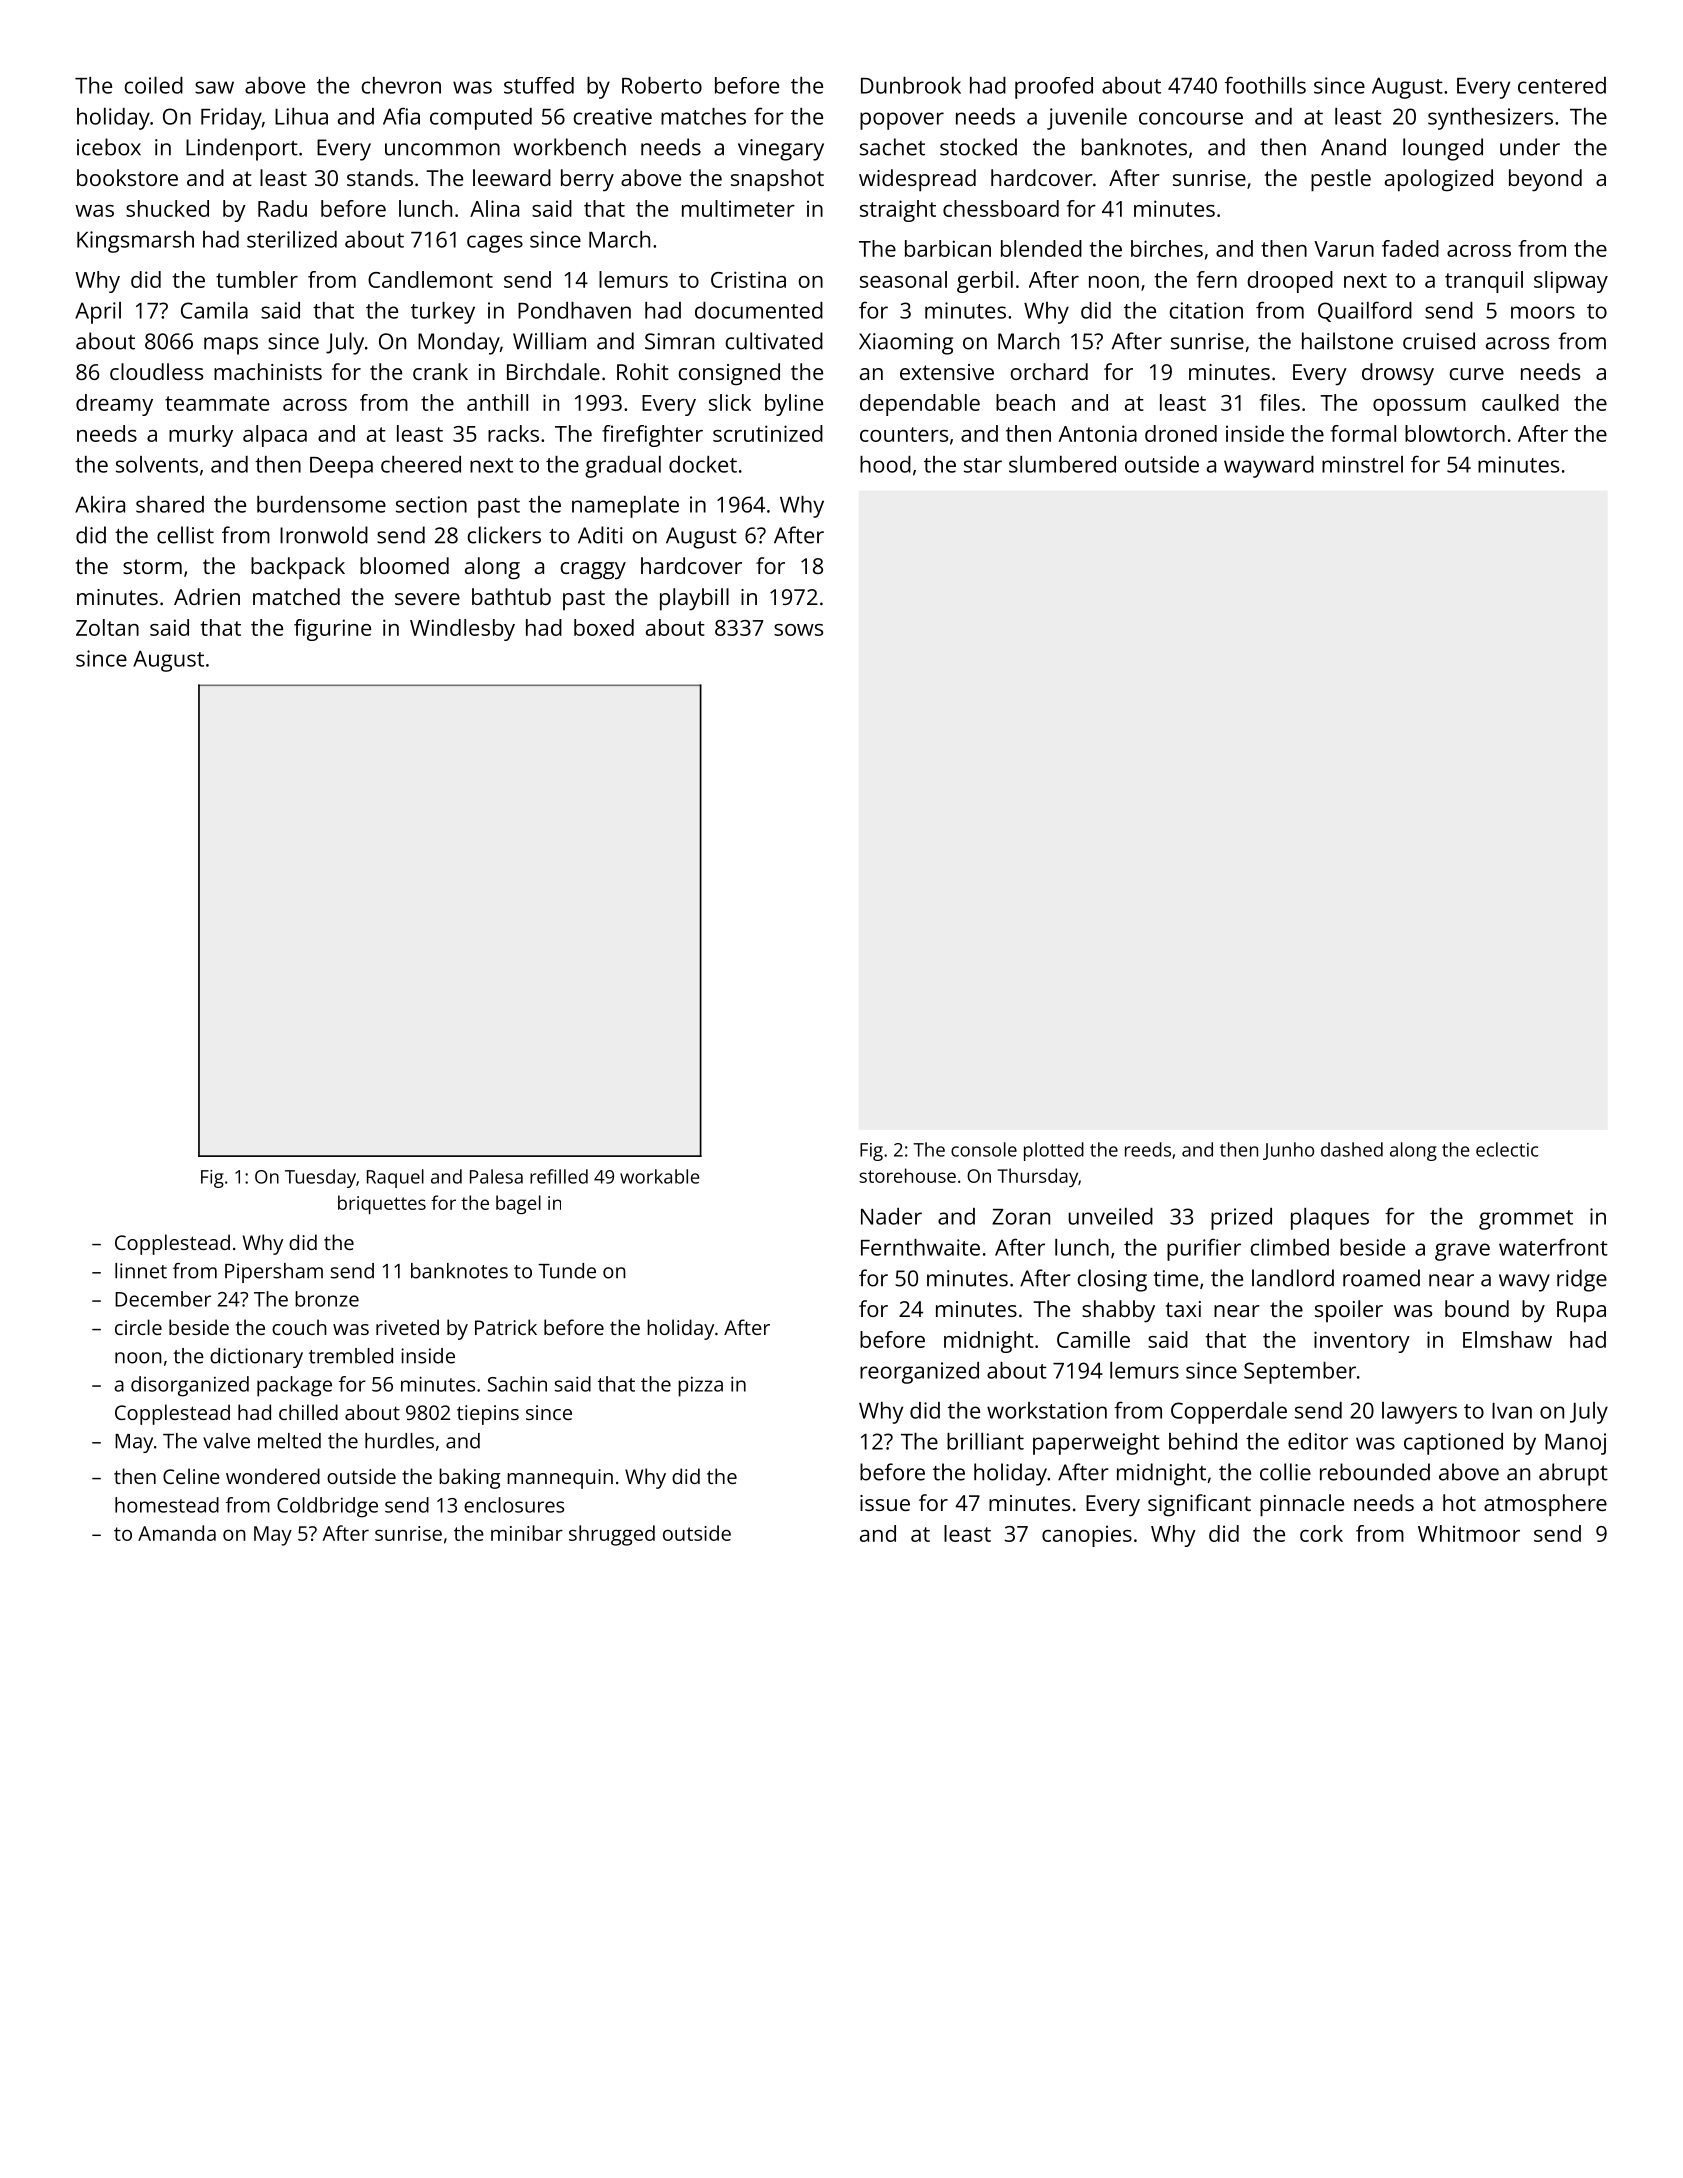  What do you see at coordinates (1571, 282) in the document?
I see `slipway` at bounding box center [1571, 282].
